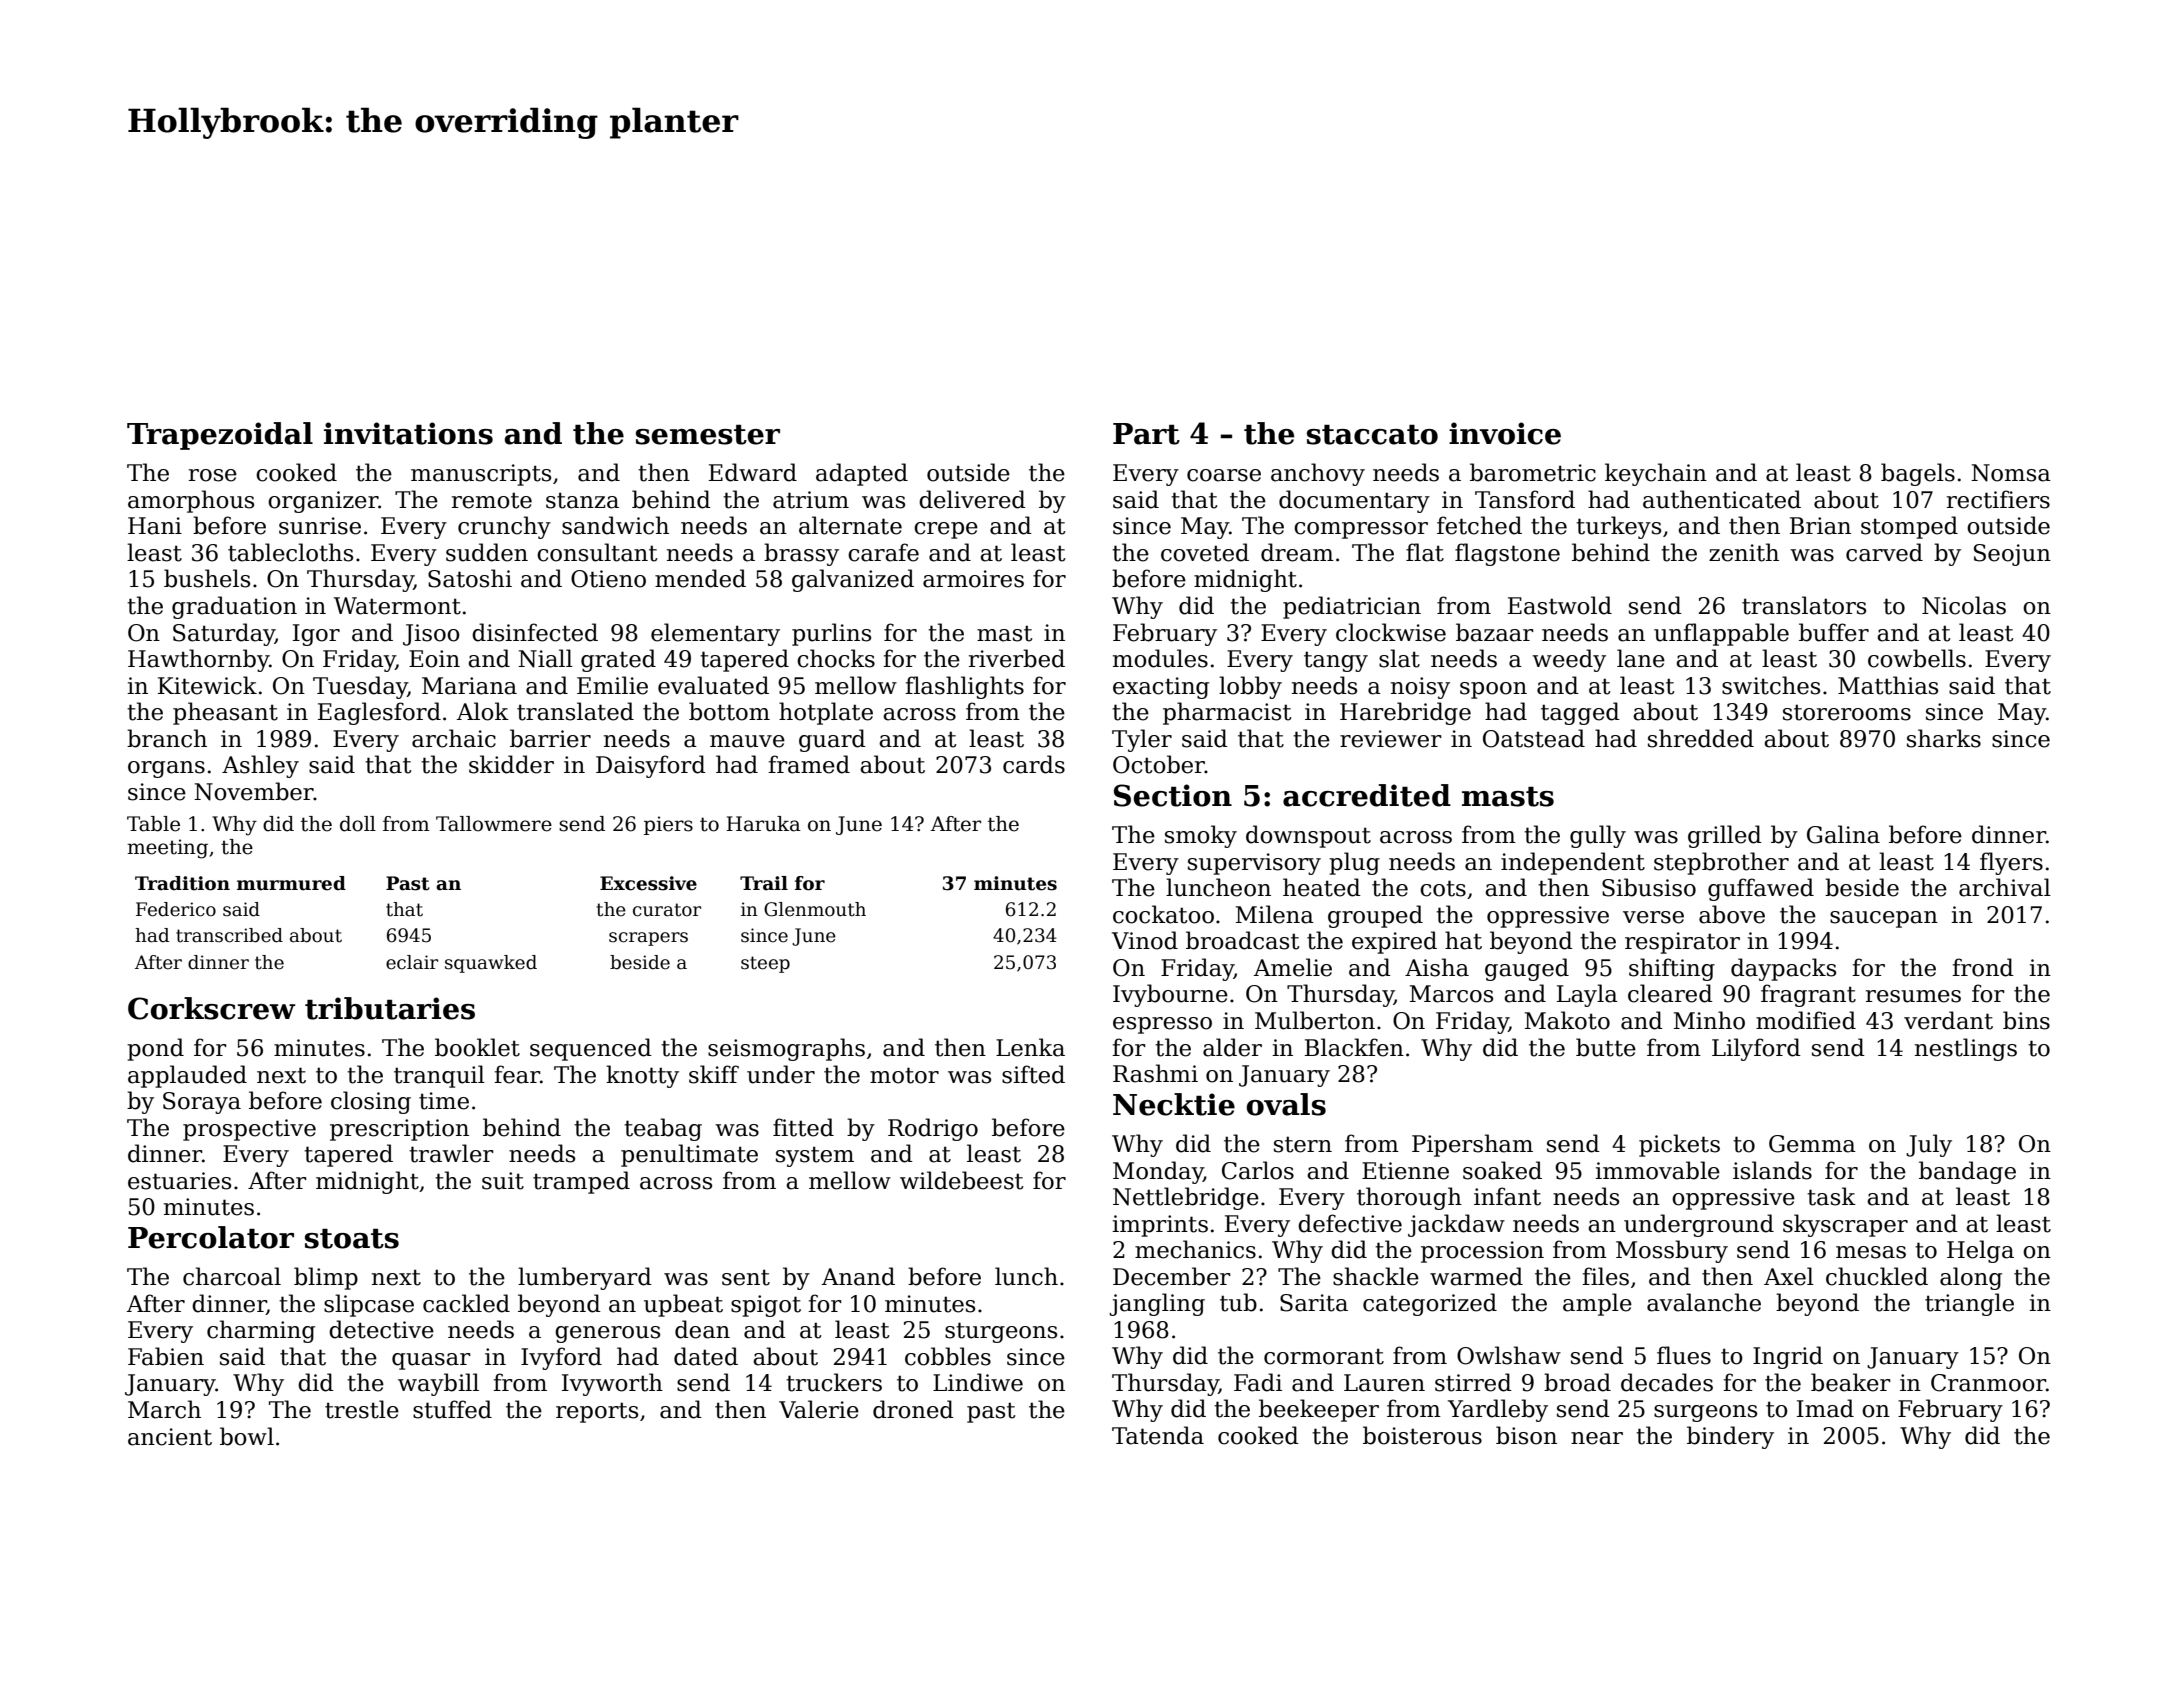 The height and width of the image is (1683, 2178). I want to click on Nomsa, so click(2011, 473).
